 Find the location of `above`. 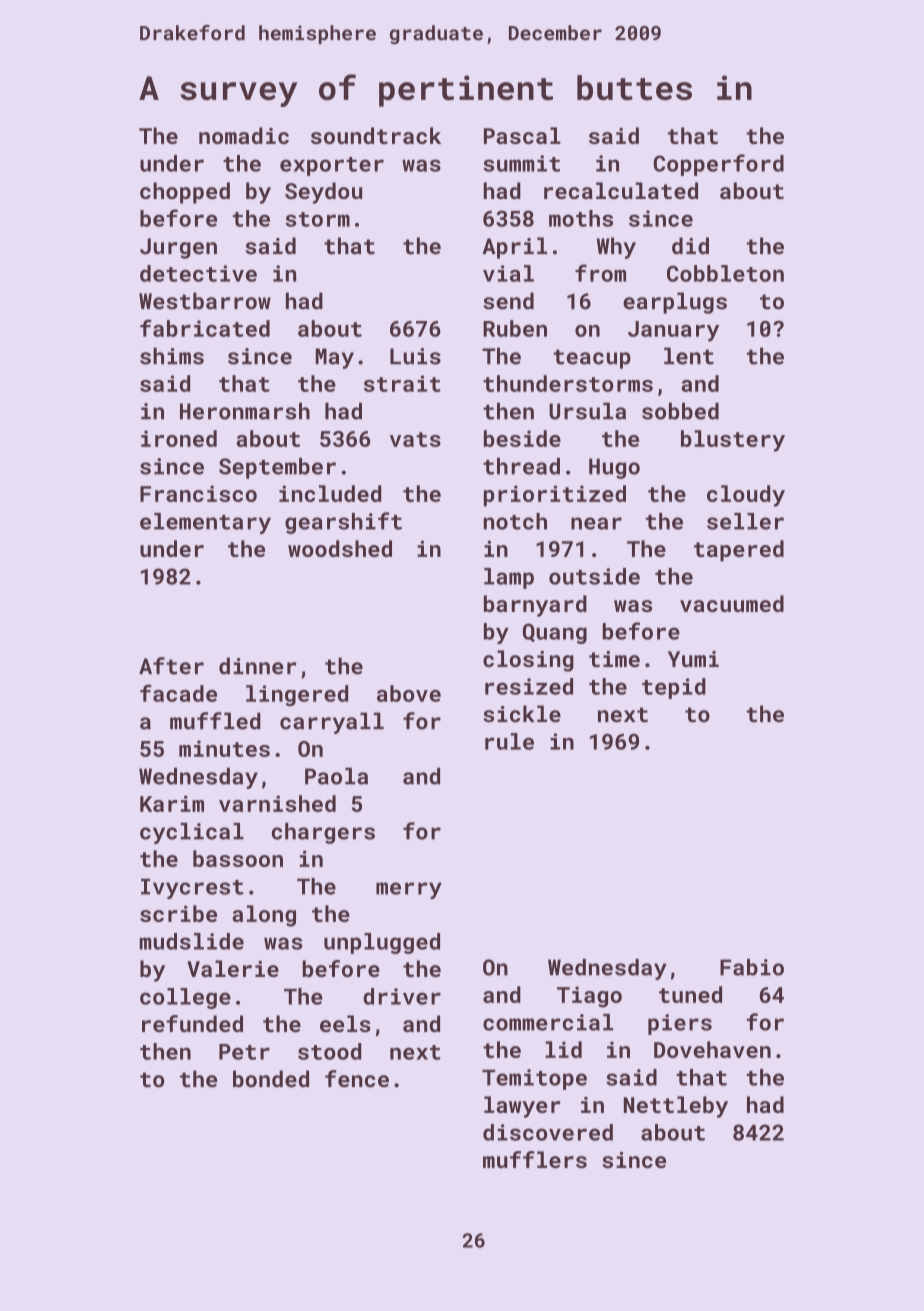

above is located at coordinates (409, 693).
